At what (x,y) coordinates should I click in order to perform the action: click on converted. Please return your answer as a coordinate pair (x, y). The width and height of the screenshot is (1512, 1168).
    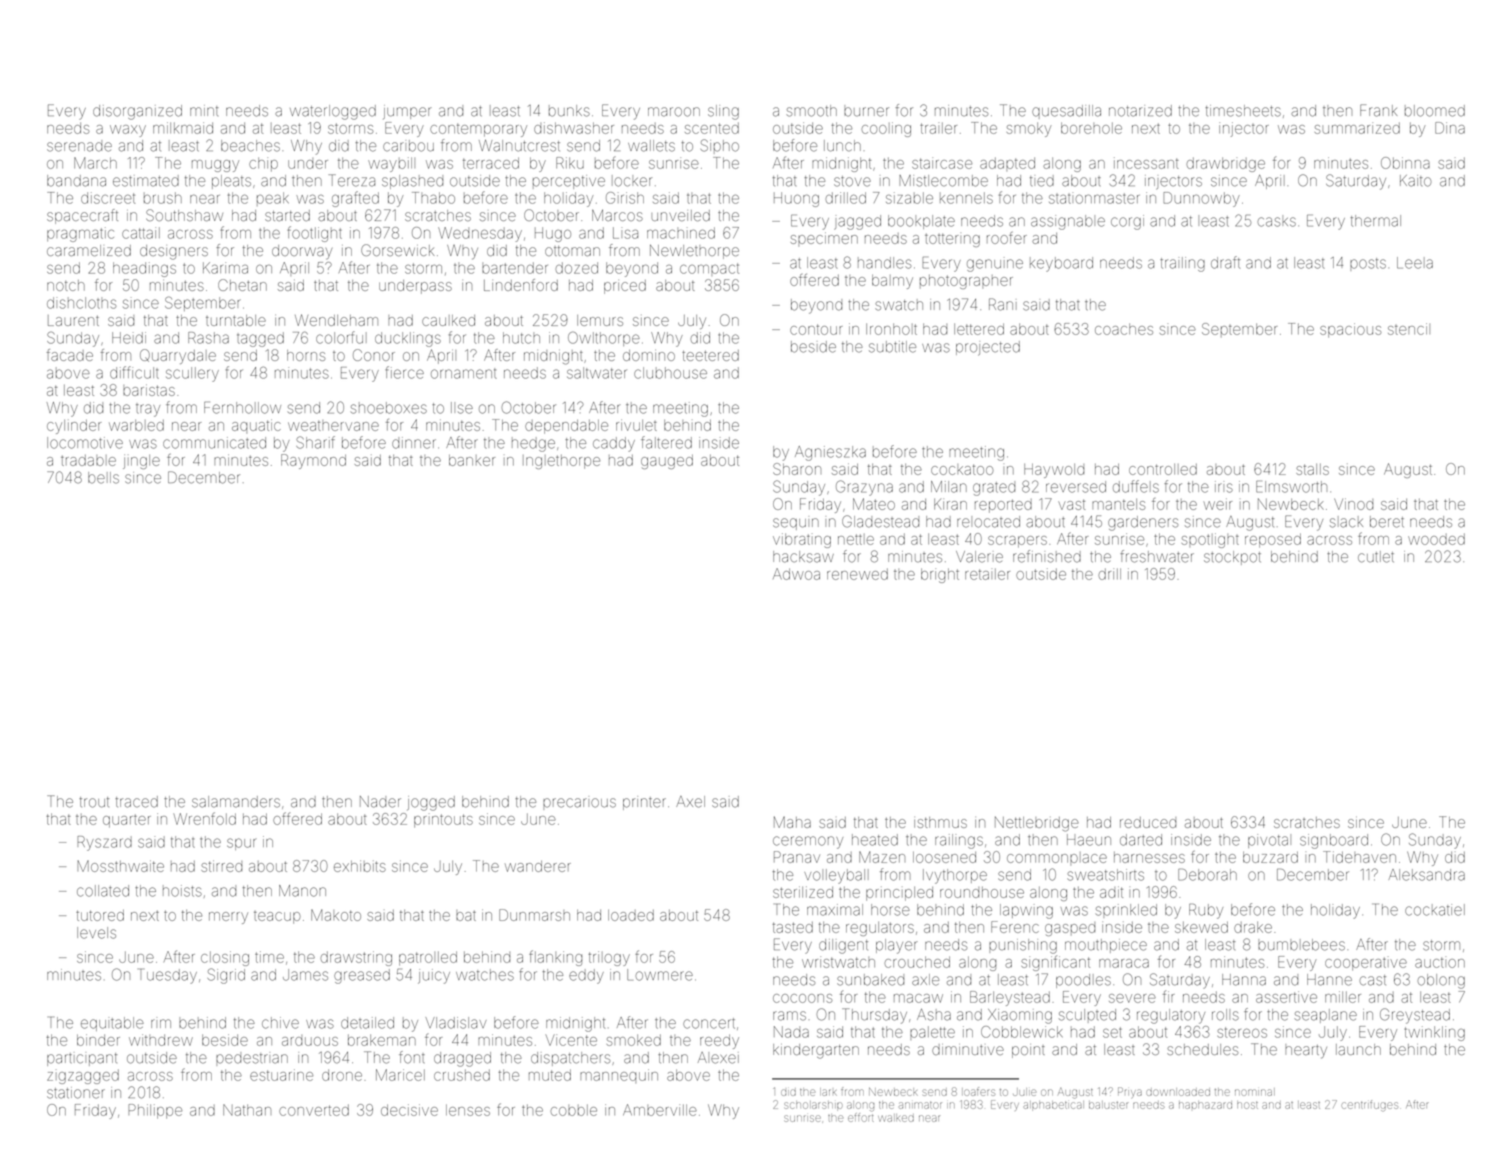
    Looking at the image, I should click on (314, 1110).
